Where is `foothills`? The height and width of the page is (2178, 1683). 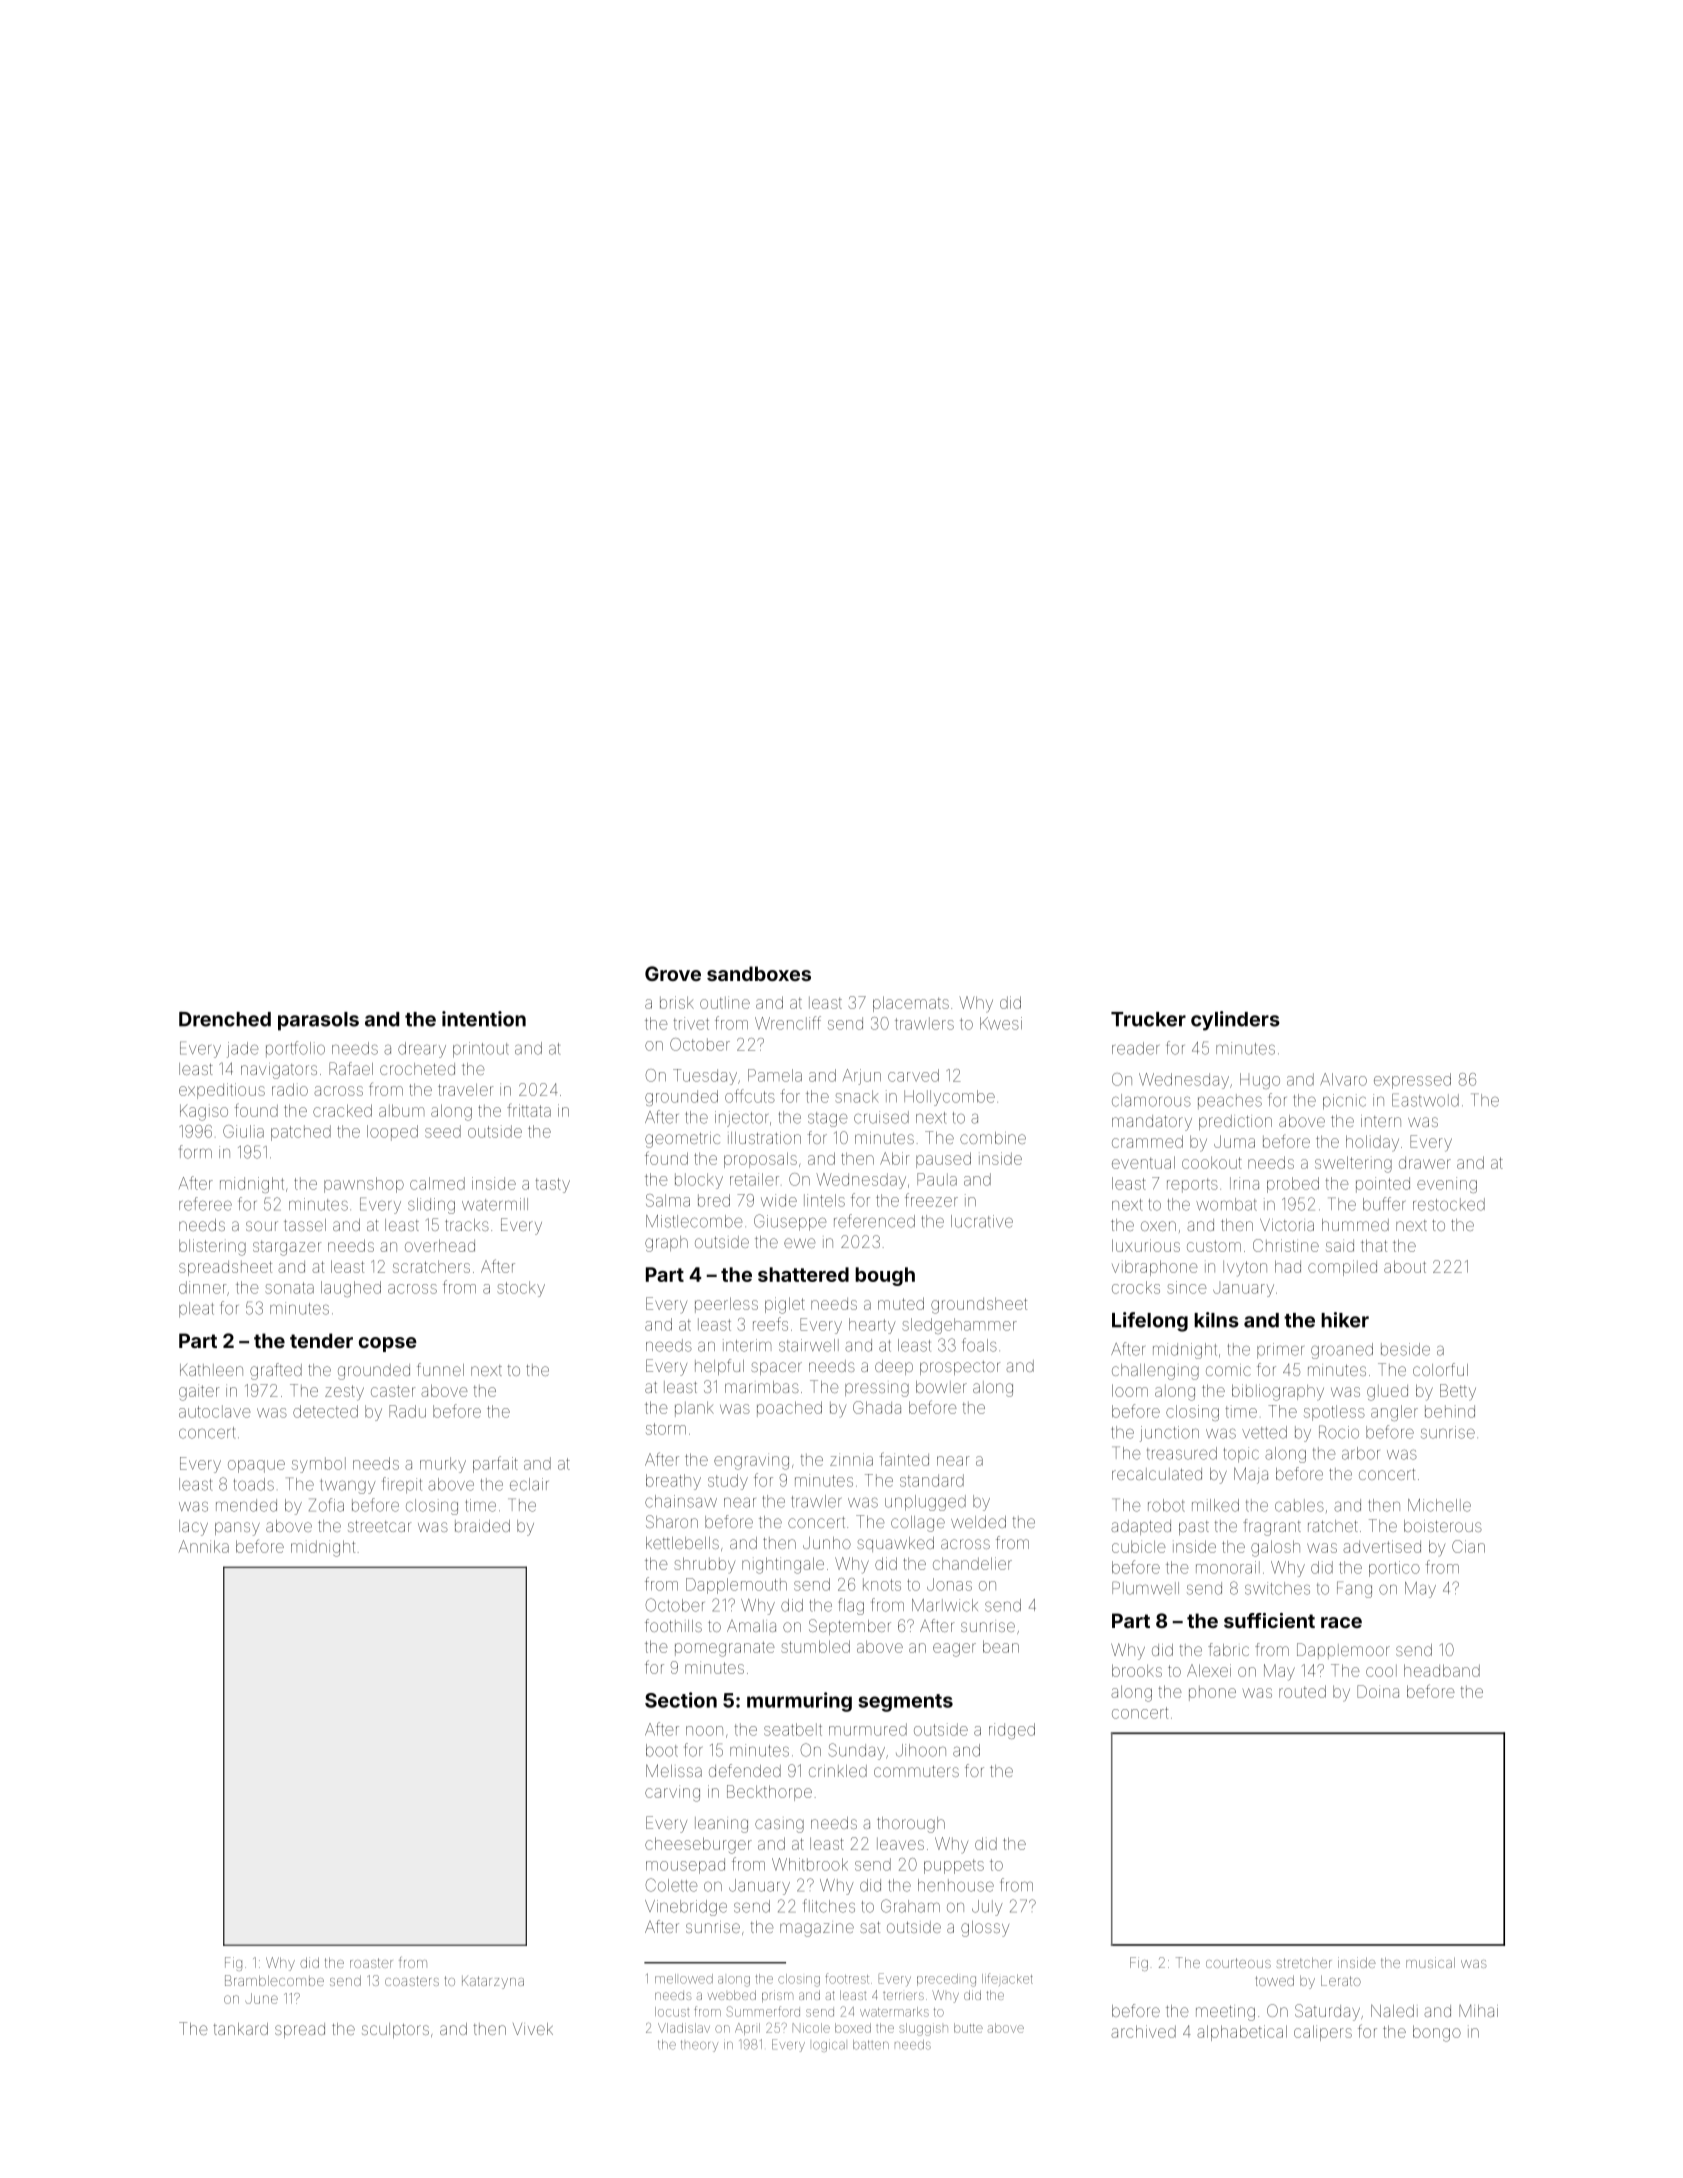
foothills is located at coordinates (673, 1625).
